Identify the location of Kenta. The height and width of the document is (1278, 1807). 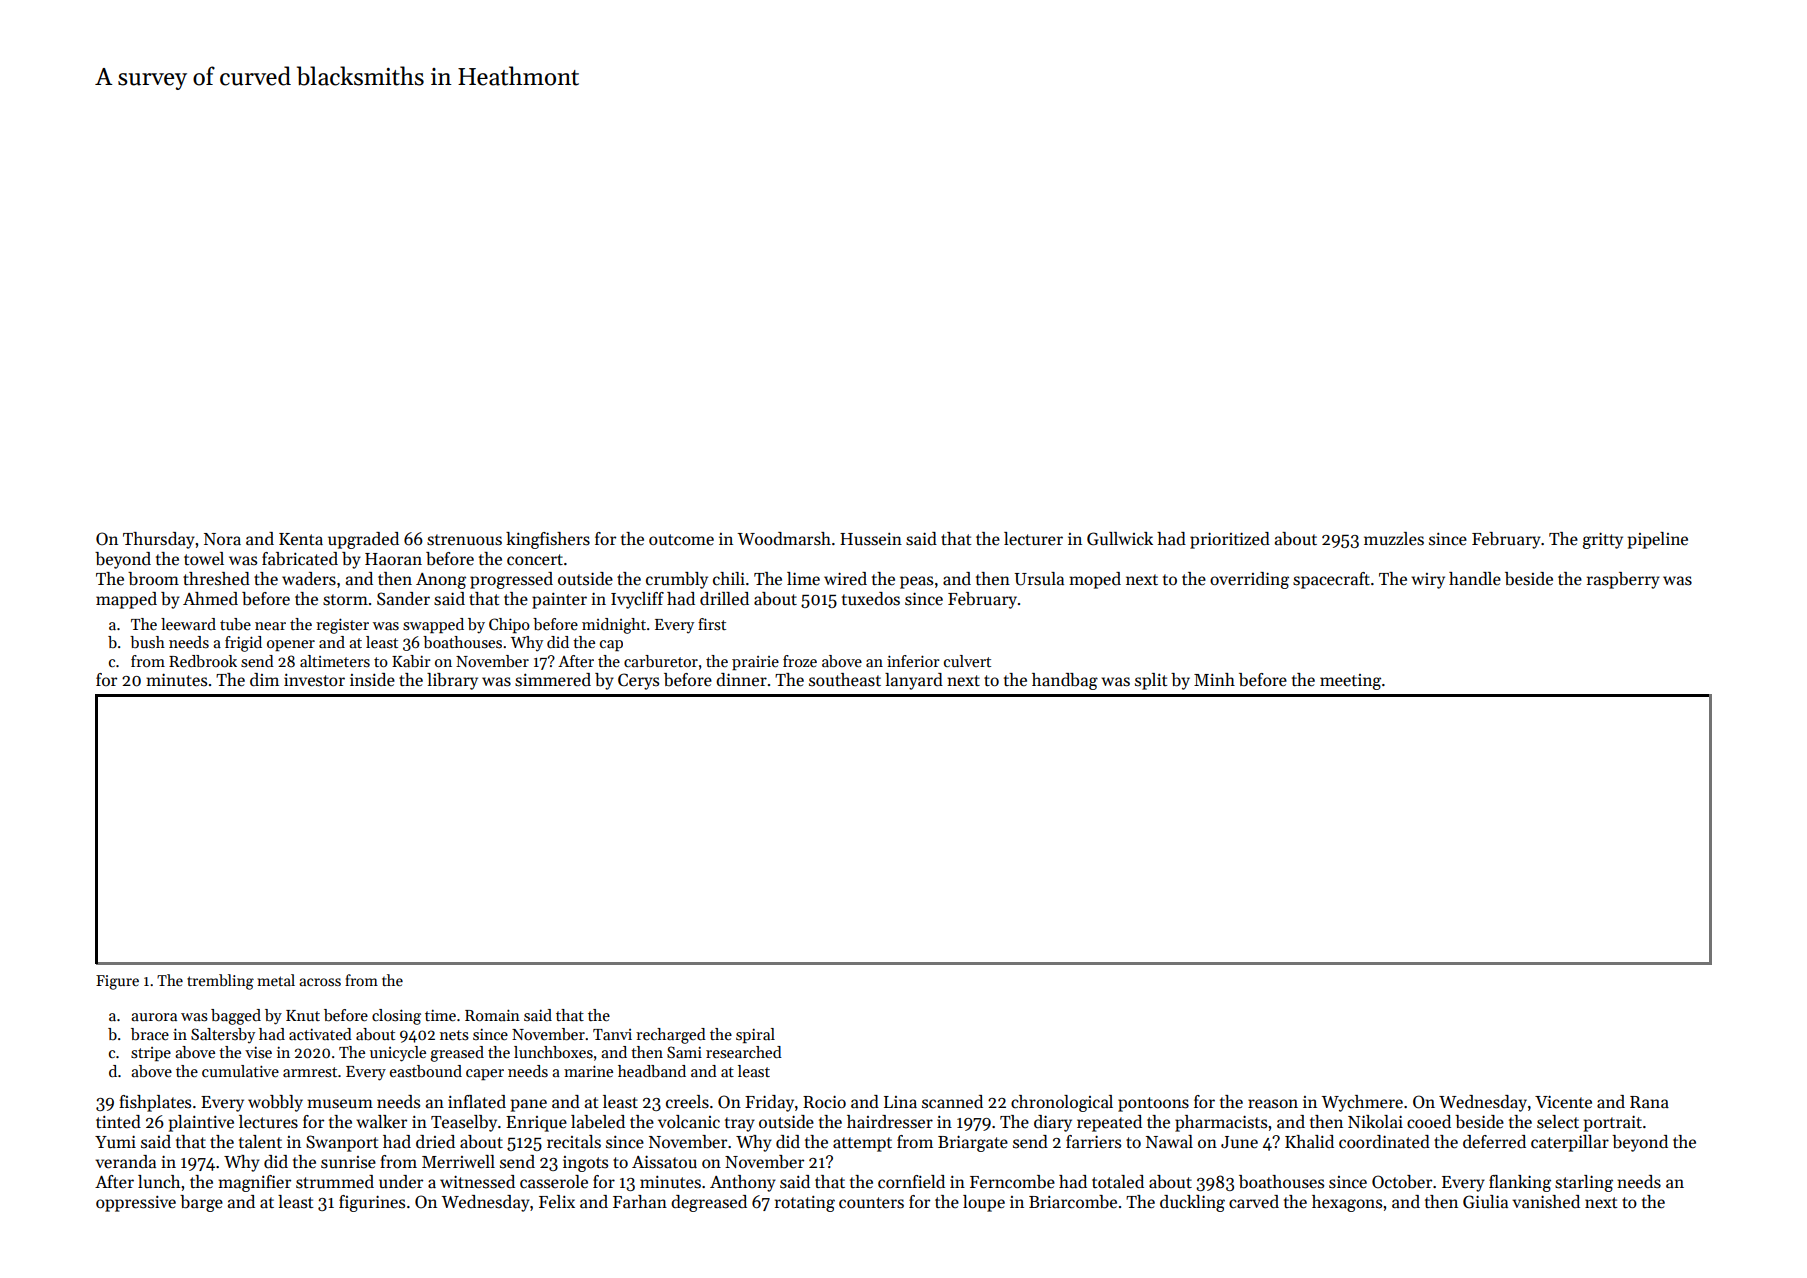
(301, 539).
